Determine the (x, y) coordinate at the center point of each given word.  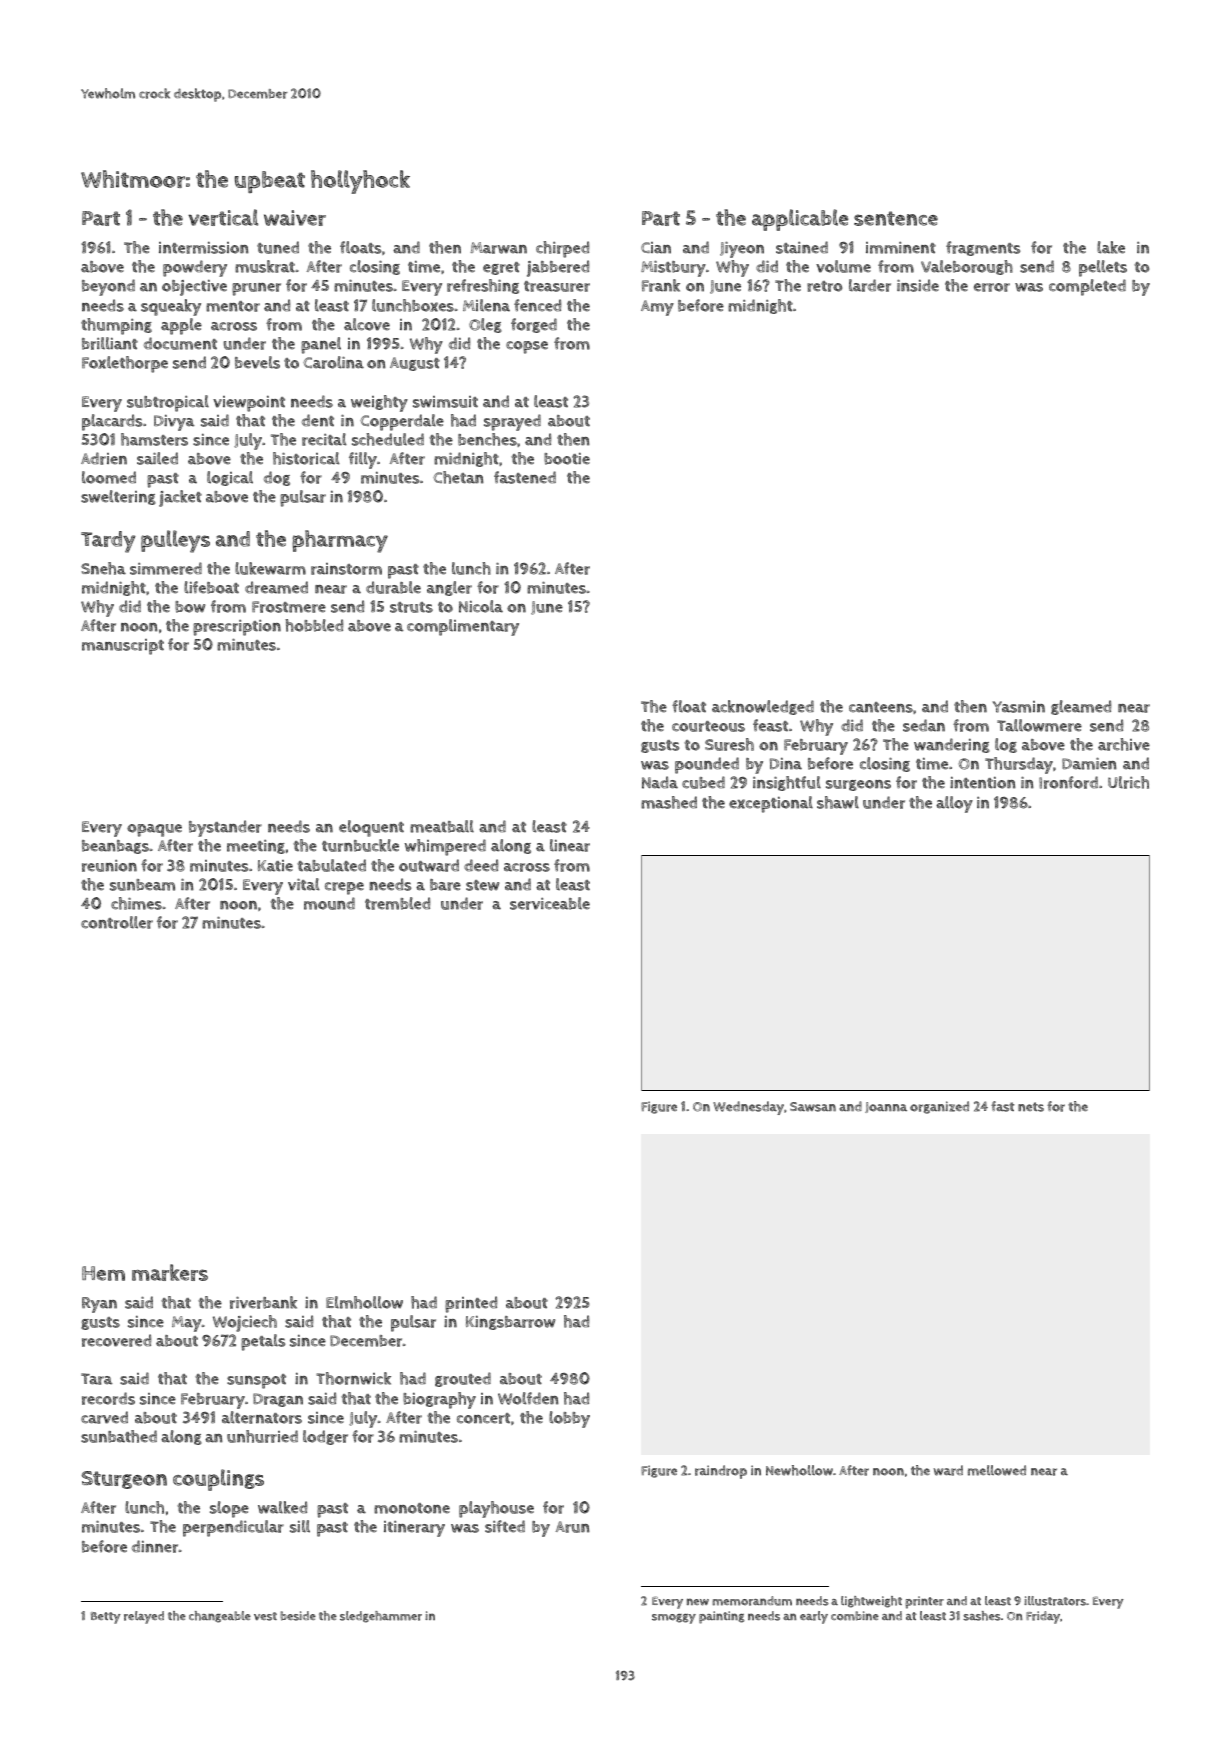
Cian (656, 248)
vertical (223, 217)
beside (298, 1616)
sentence (896, 218)
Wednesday (748, 1108)
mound (329, 903)
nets (1031, 1107)
